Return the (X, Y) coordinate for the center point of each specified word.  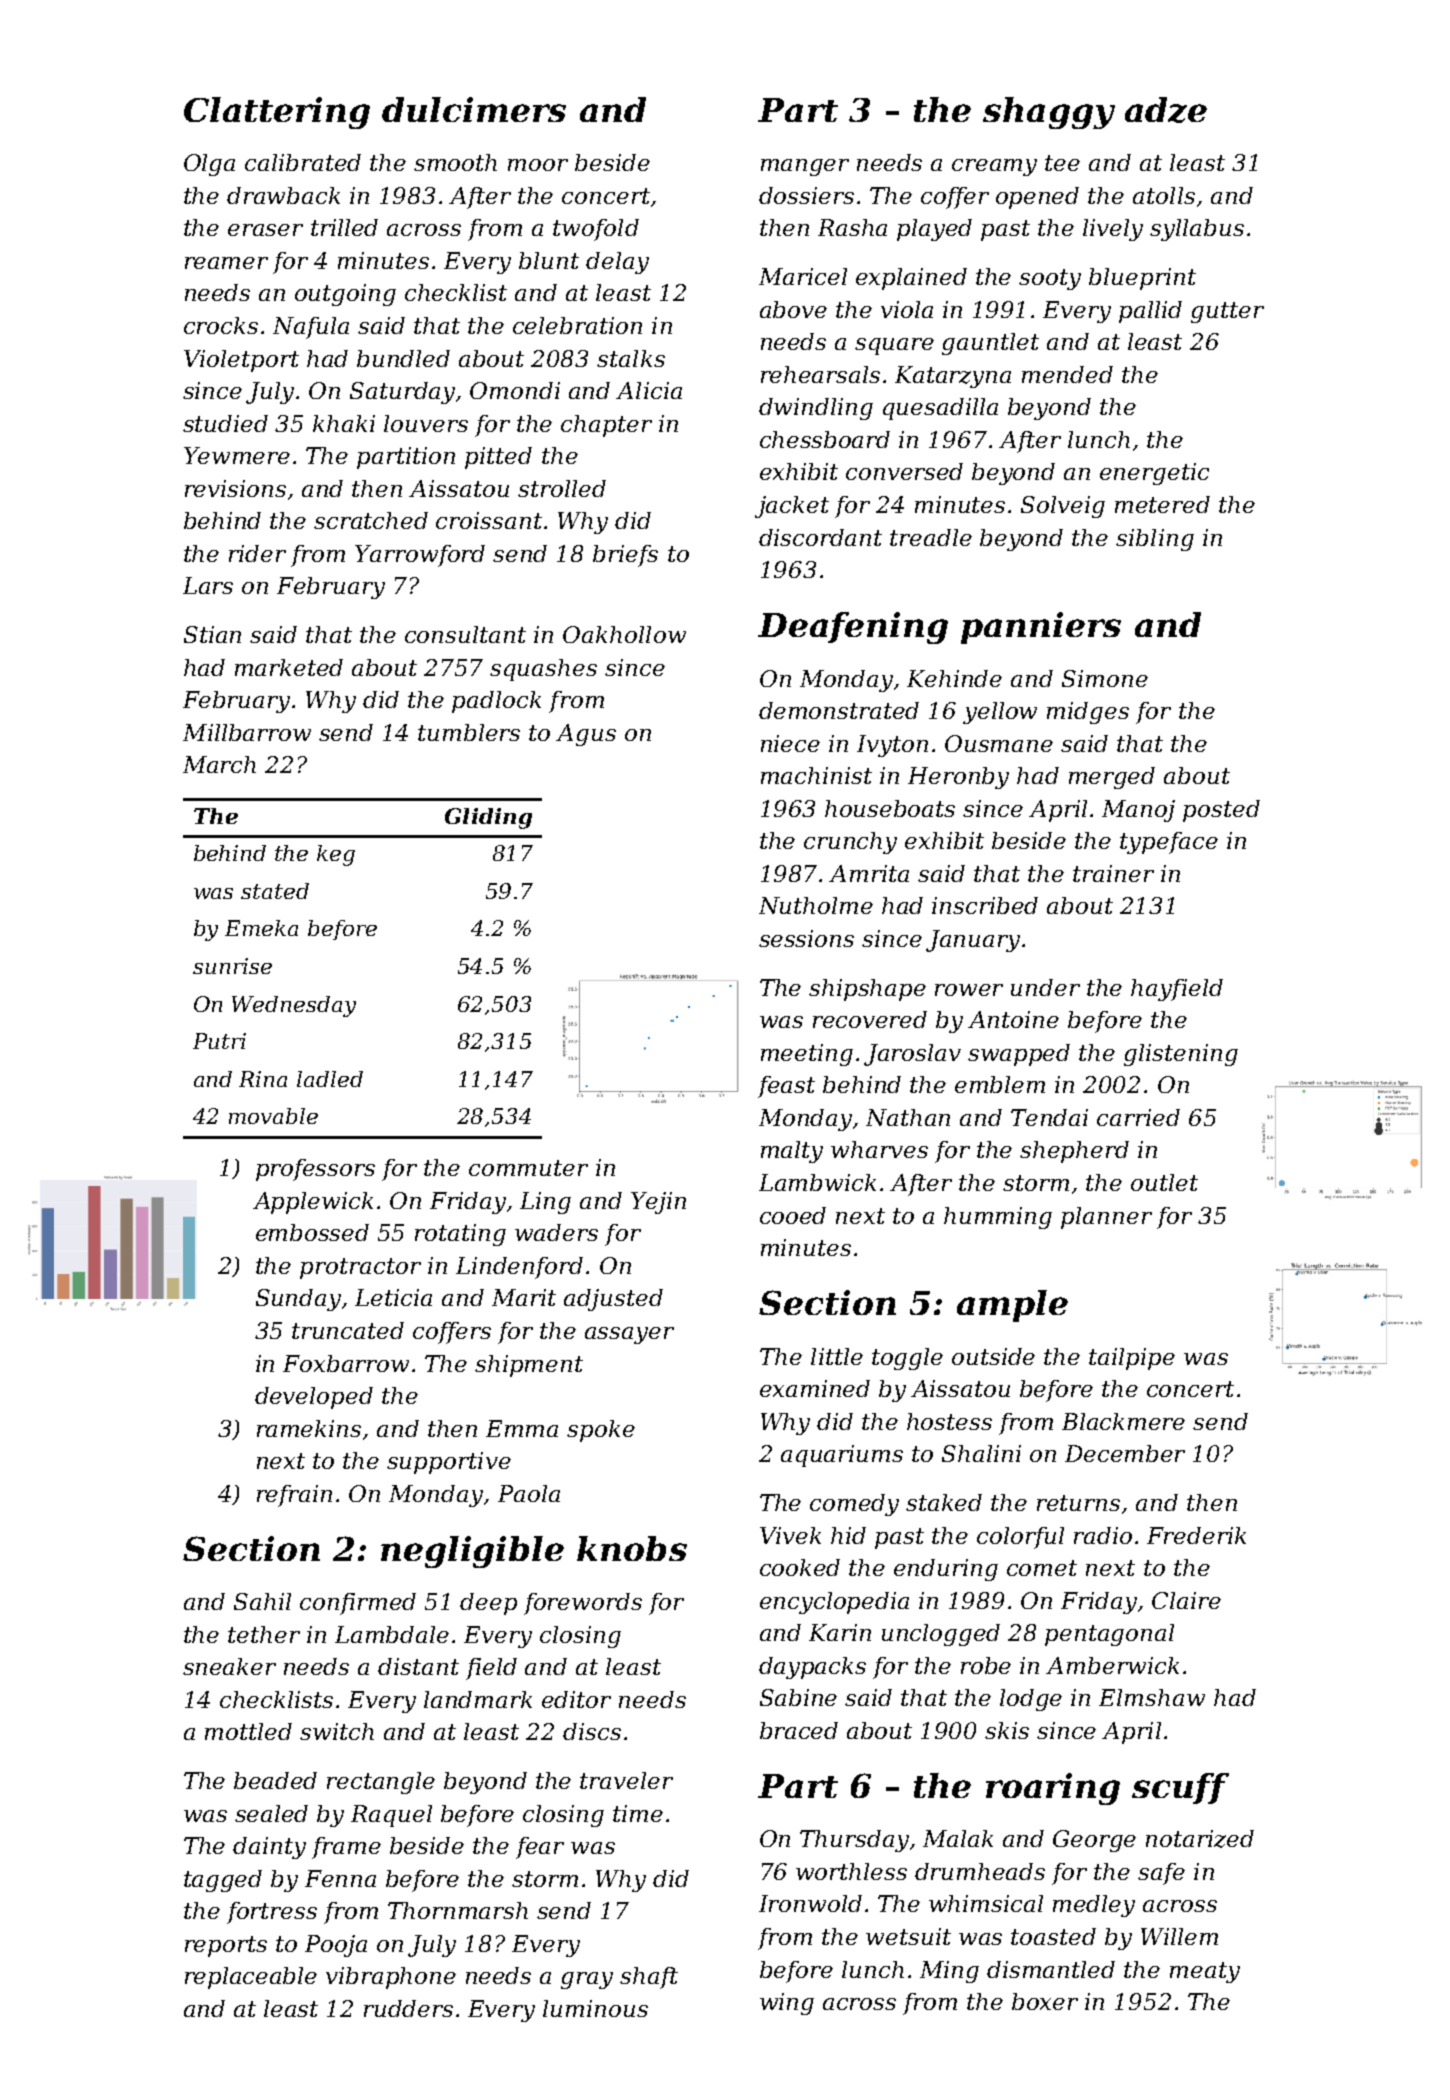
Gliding (488, 818)
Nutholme (816, 905)
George (1094, 1841)
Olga (209, 165)
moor (538, 165)
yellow (1000, 713)
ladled (330, 1079)
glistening (1181, 1055)
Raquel (391, 1816)
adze (1166, 110)
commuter (528, 1168)
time (638, 1813)
